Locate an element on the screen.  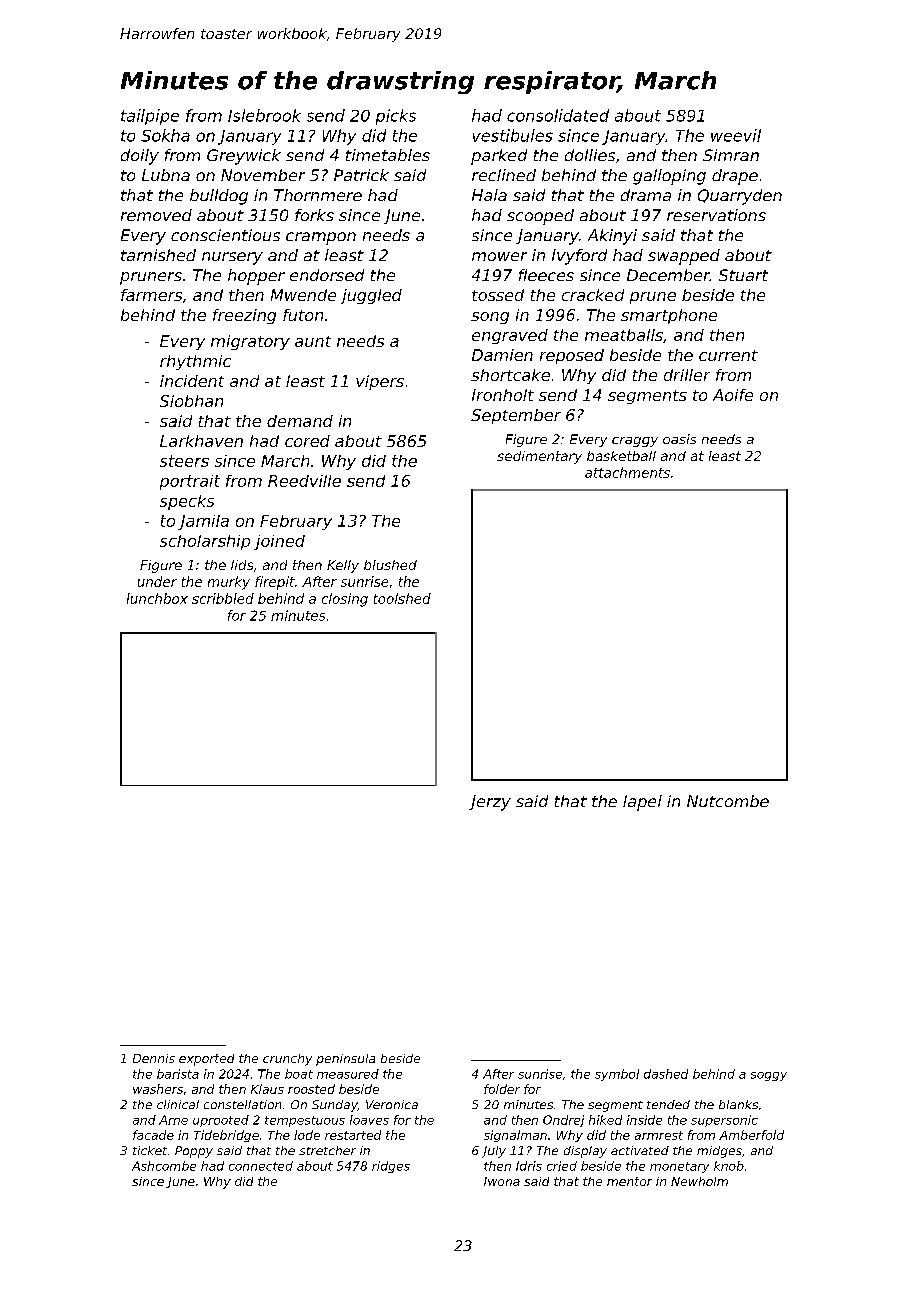
consolidated is located at coordinates (558, 115).
